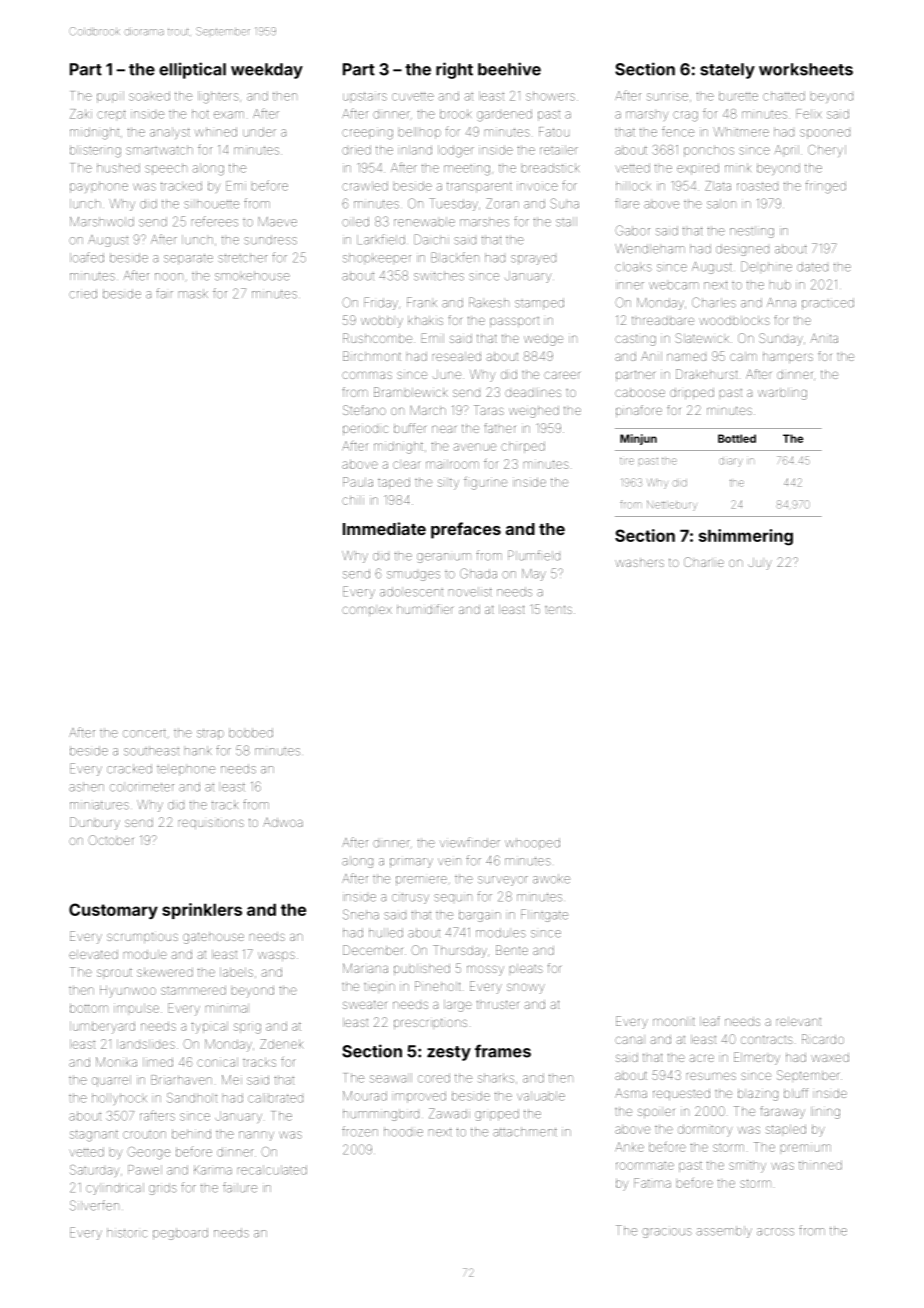 This screenshot has height=1308, width=924. I want to click on right, so click(454, 70).
